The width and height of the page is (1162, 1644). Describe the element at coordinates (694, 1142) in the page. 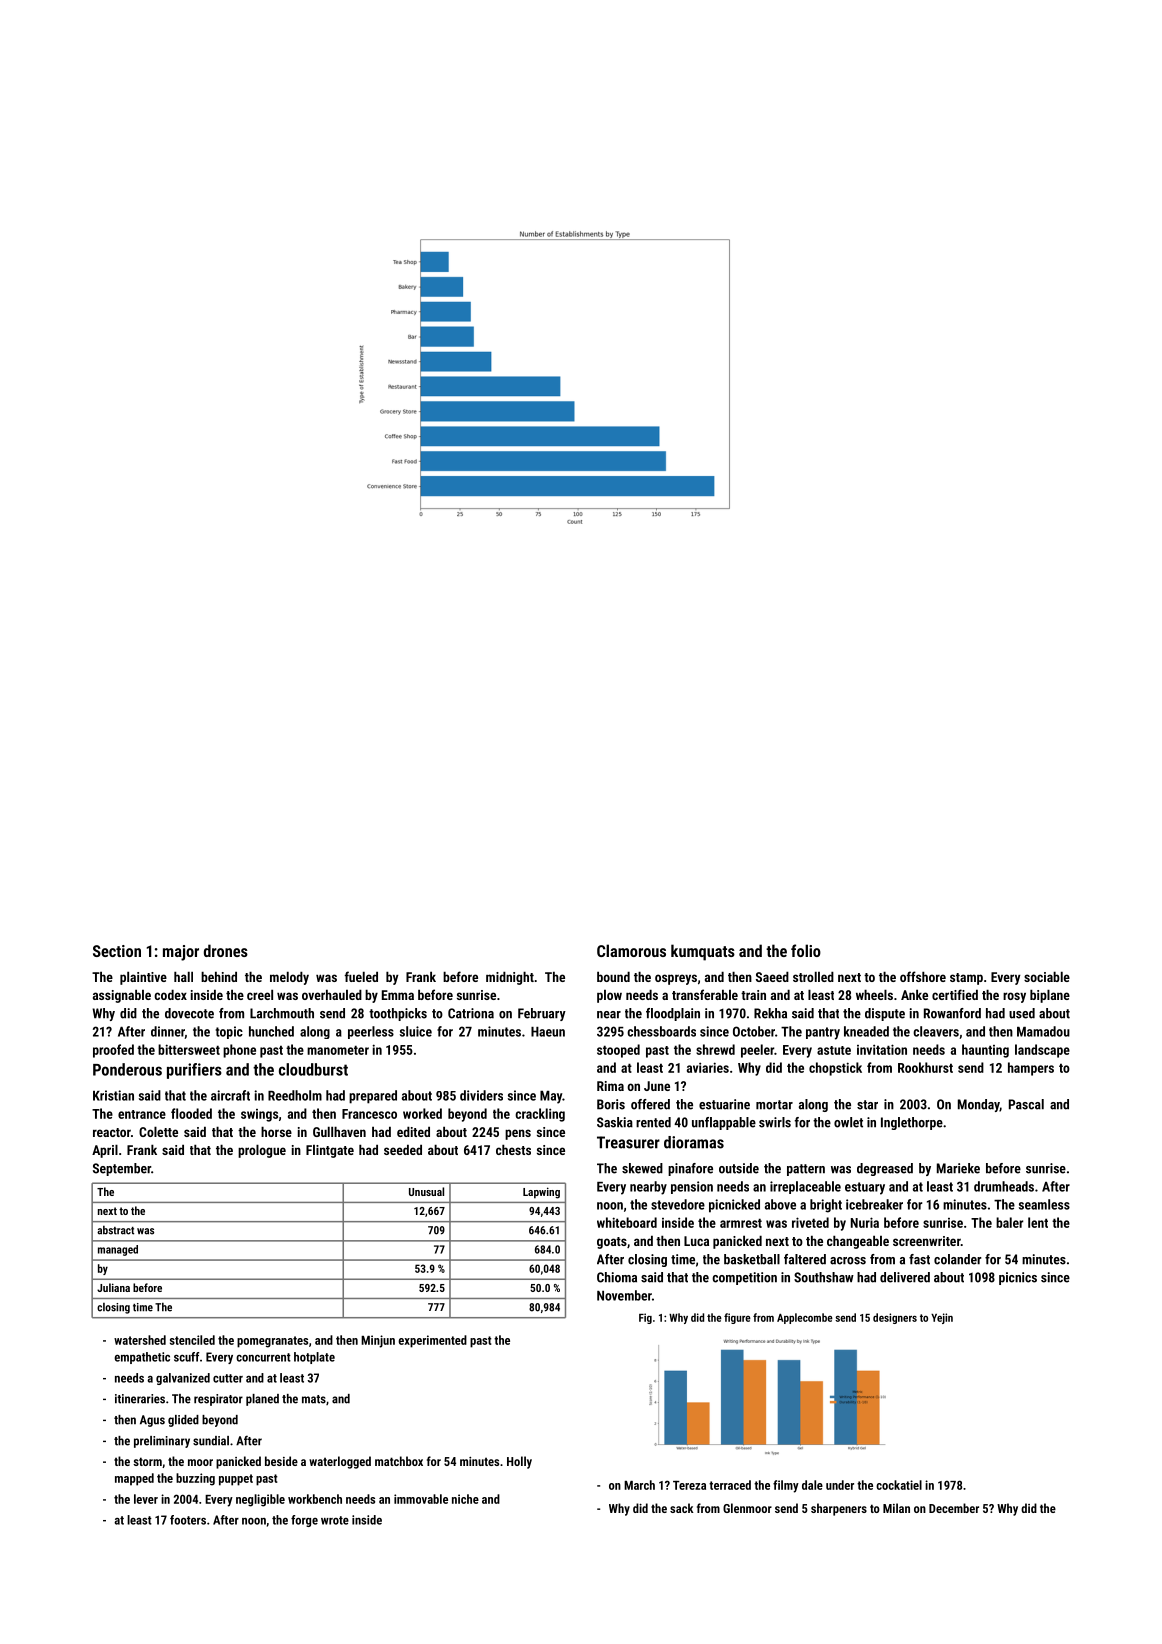

I see `dioramas` at that location.
